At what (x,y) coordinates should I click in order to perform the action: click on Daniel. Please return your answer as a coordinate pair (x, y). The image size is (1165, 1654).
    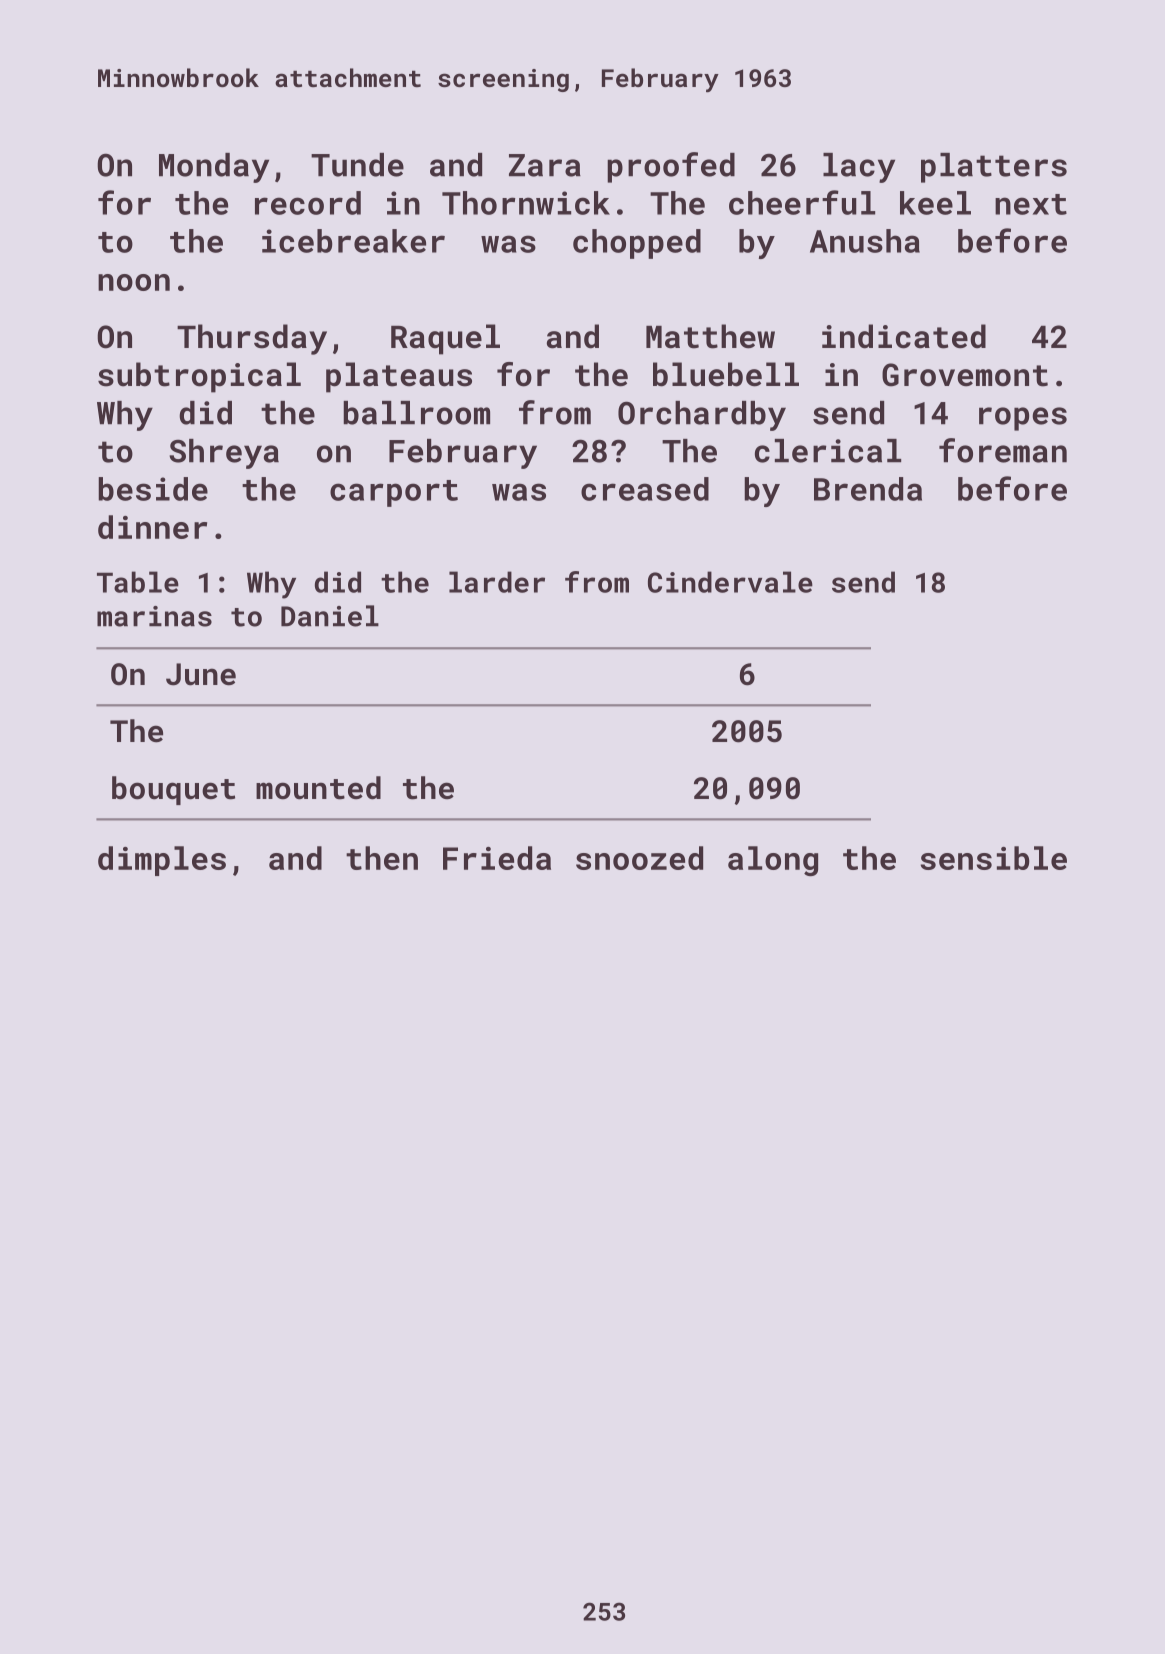
    Looking at the image, I should click on (330, 616).
